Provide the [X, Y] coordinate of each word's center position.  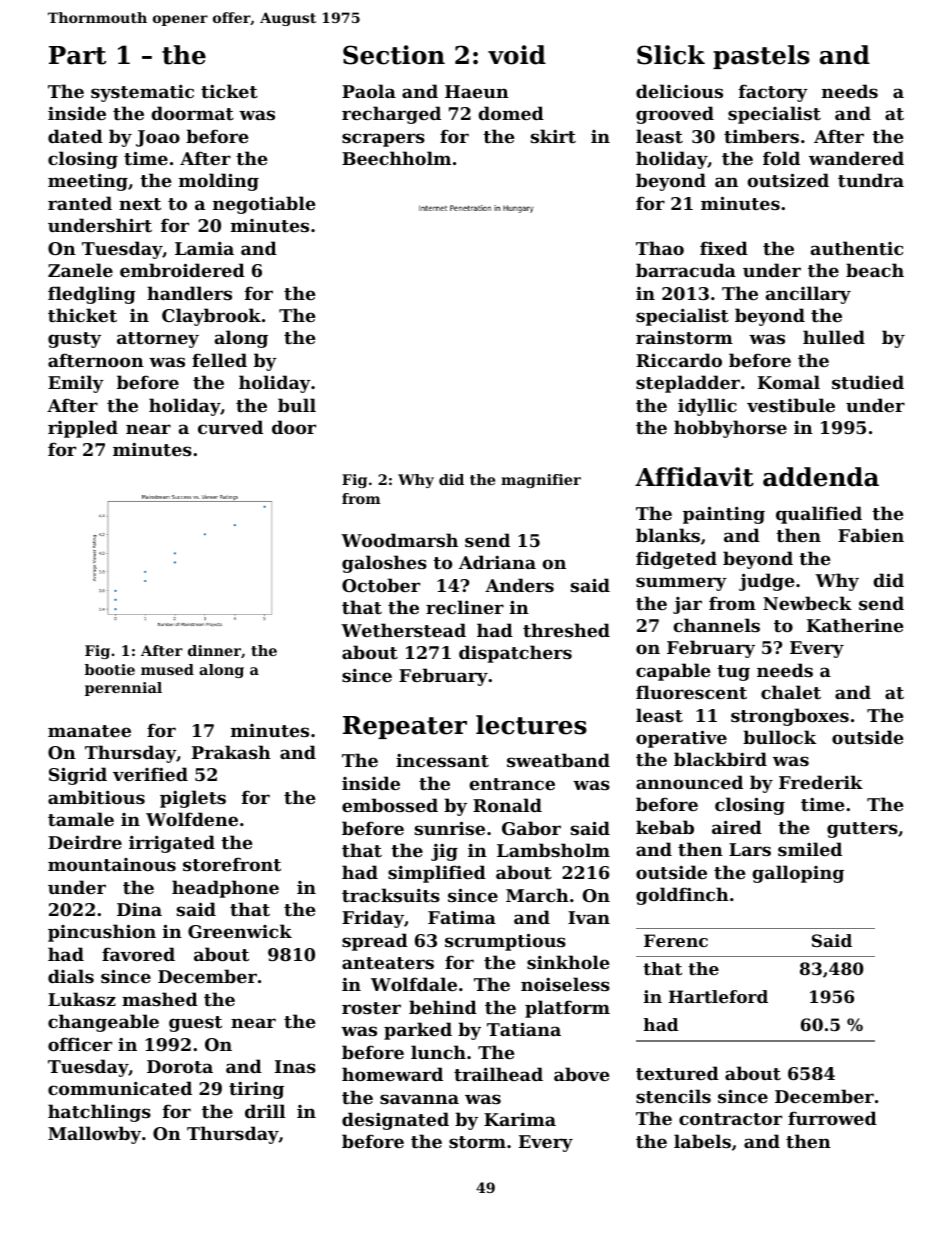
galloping [798, 874]
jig [444, 852]
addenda [821, 477]
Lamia [204, 248]
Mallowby [94, 1135]
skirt [553, 136]
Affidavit [694, 477]
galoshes [384, 564]
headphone [225, 889]
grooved [675, 115]
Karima [520, 1119]
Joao [158, 138]
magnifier [541, 481]
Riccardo [679, 360]
